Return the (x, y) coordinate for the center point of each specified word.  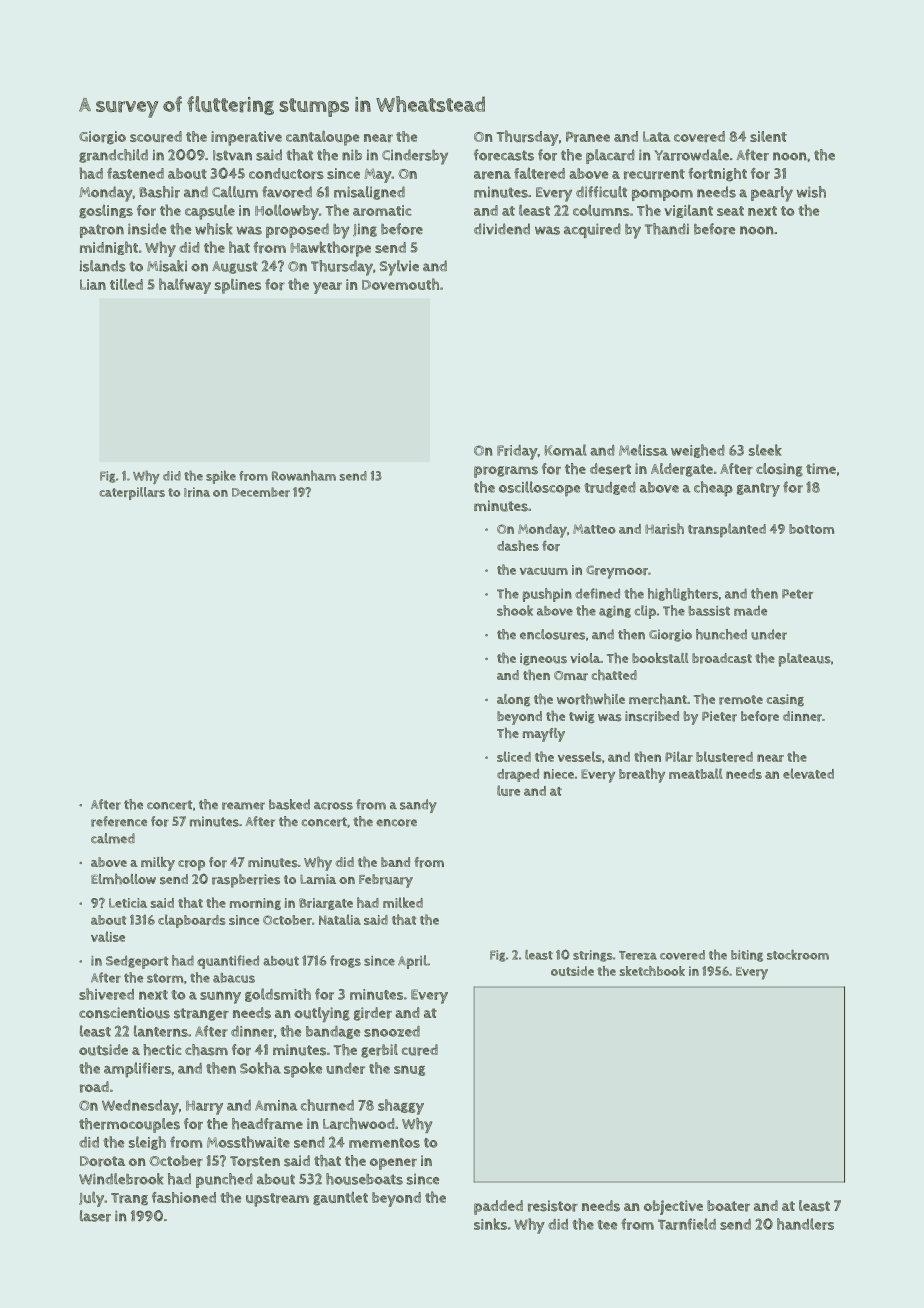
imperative (246, 138)
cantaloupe (322, 138)
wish (811, 192)
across (333, 806)
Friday (517, 452)
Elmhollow (123, 878)
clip (645, 612)
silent (768, 136)
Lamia (318, 879)
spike (221, 477)
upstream (277, 1200)
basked (289, 804)
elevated (808, 773)
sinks (490, 1224)
